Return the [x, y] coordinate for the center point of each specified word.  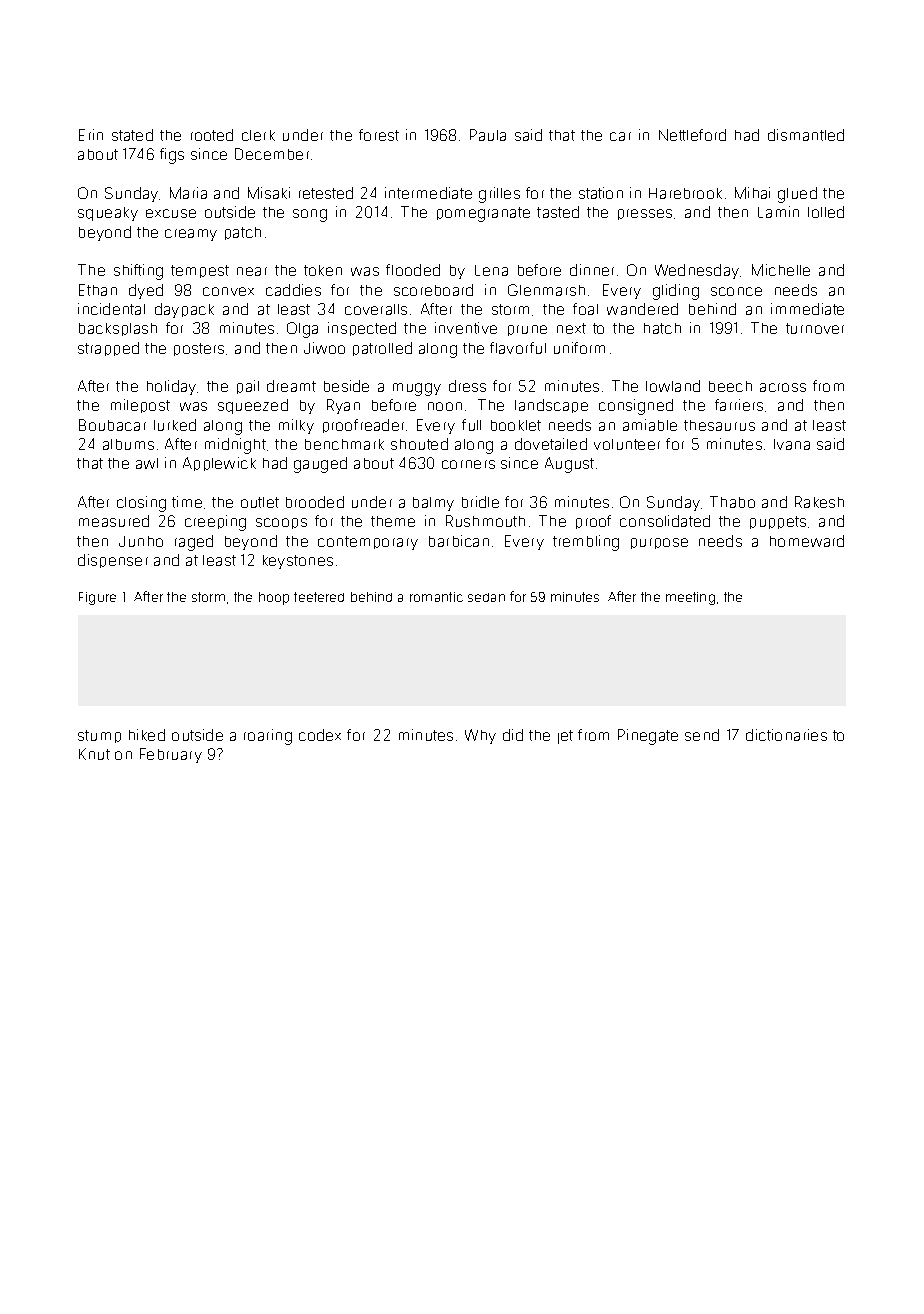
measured [114, 521]
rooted [212, 135]
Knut [94, 754]
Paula [488, 135]
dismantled [806, 135]
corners [468, 464]
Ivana [792, 444]
